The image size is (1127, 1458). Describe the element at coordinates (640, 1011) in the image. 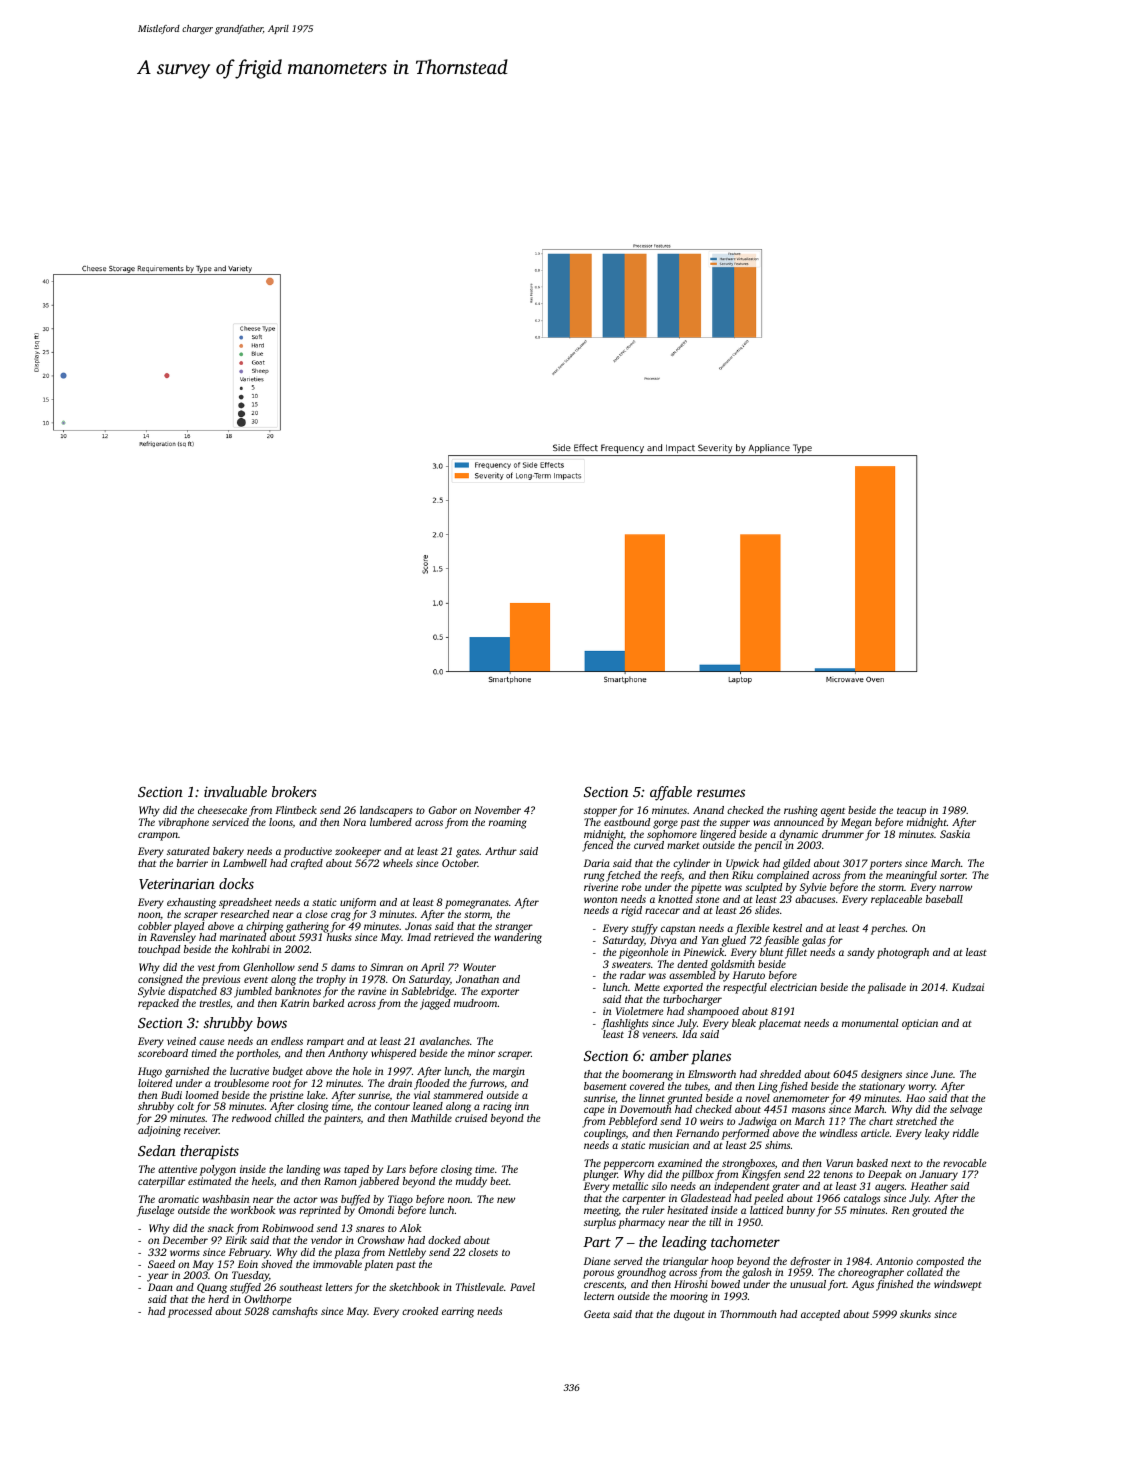

I see `Violetmere` at that location.
